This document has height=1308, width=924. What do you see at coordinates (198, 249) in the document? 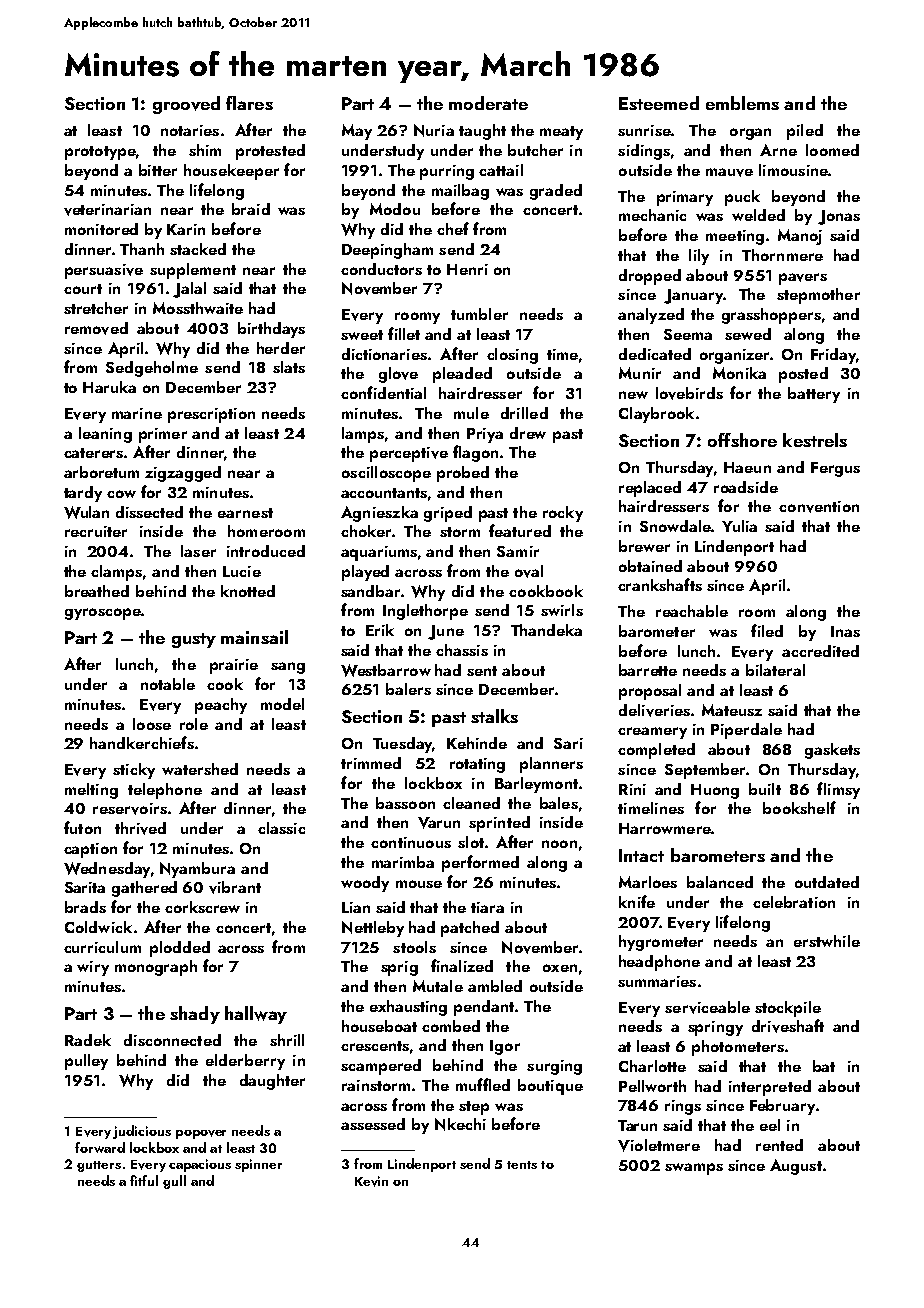
I see `stacked` at bounding box center [198, 249].
